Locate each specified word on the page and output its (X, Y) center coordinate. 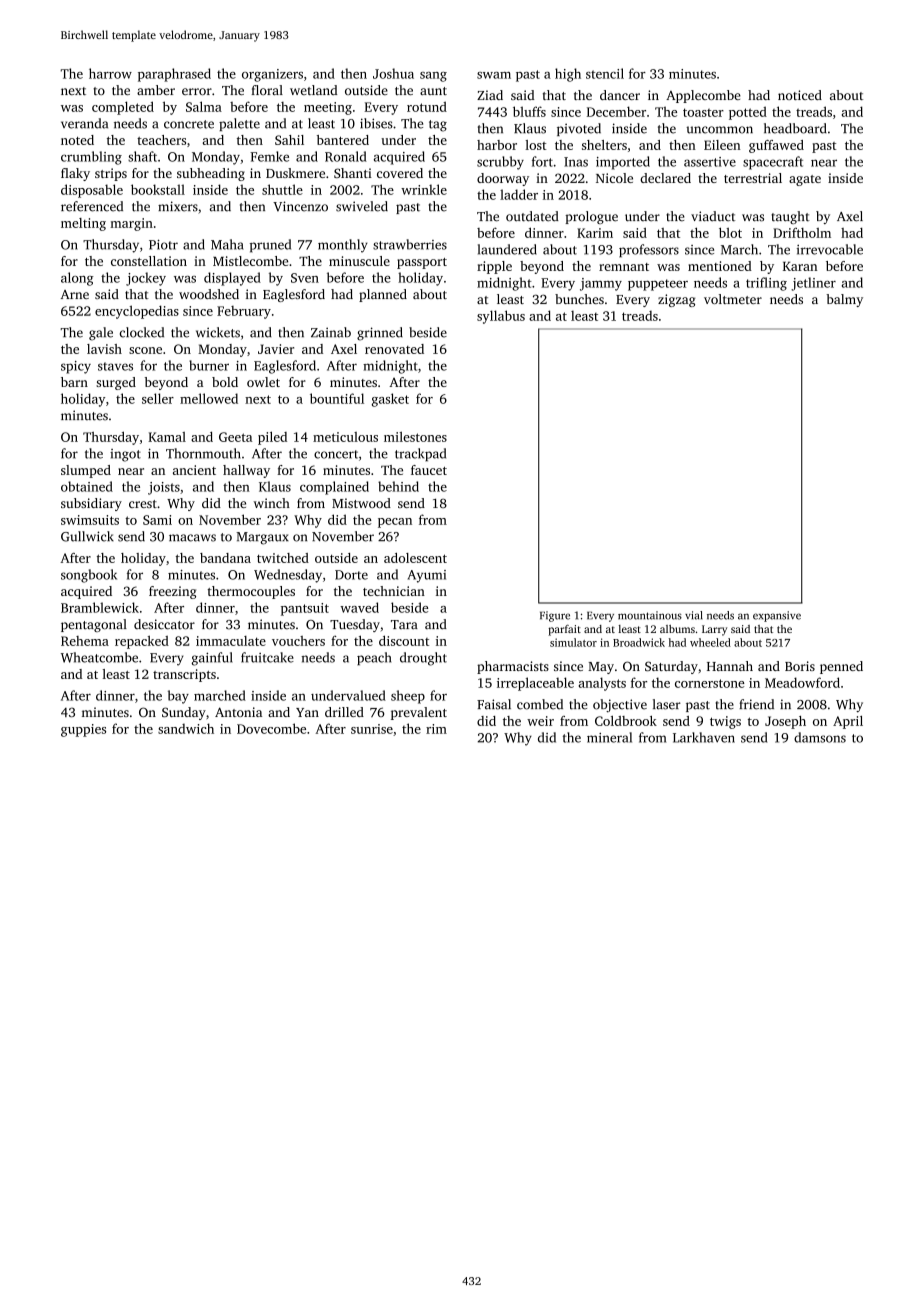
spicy (76, 367)
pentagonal (94, 625)
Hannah (730, 666)
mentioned (720, 266)
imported (623, 163)
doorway (503, 179)
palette (239, 124)
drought (423, 659)
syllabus (501, 317)
